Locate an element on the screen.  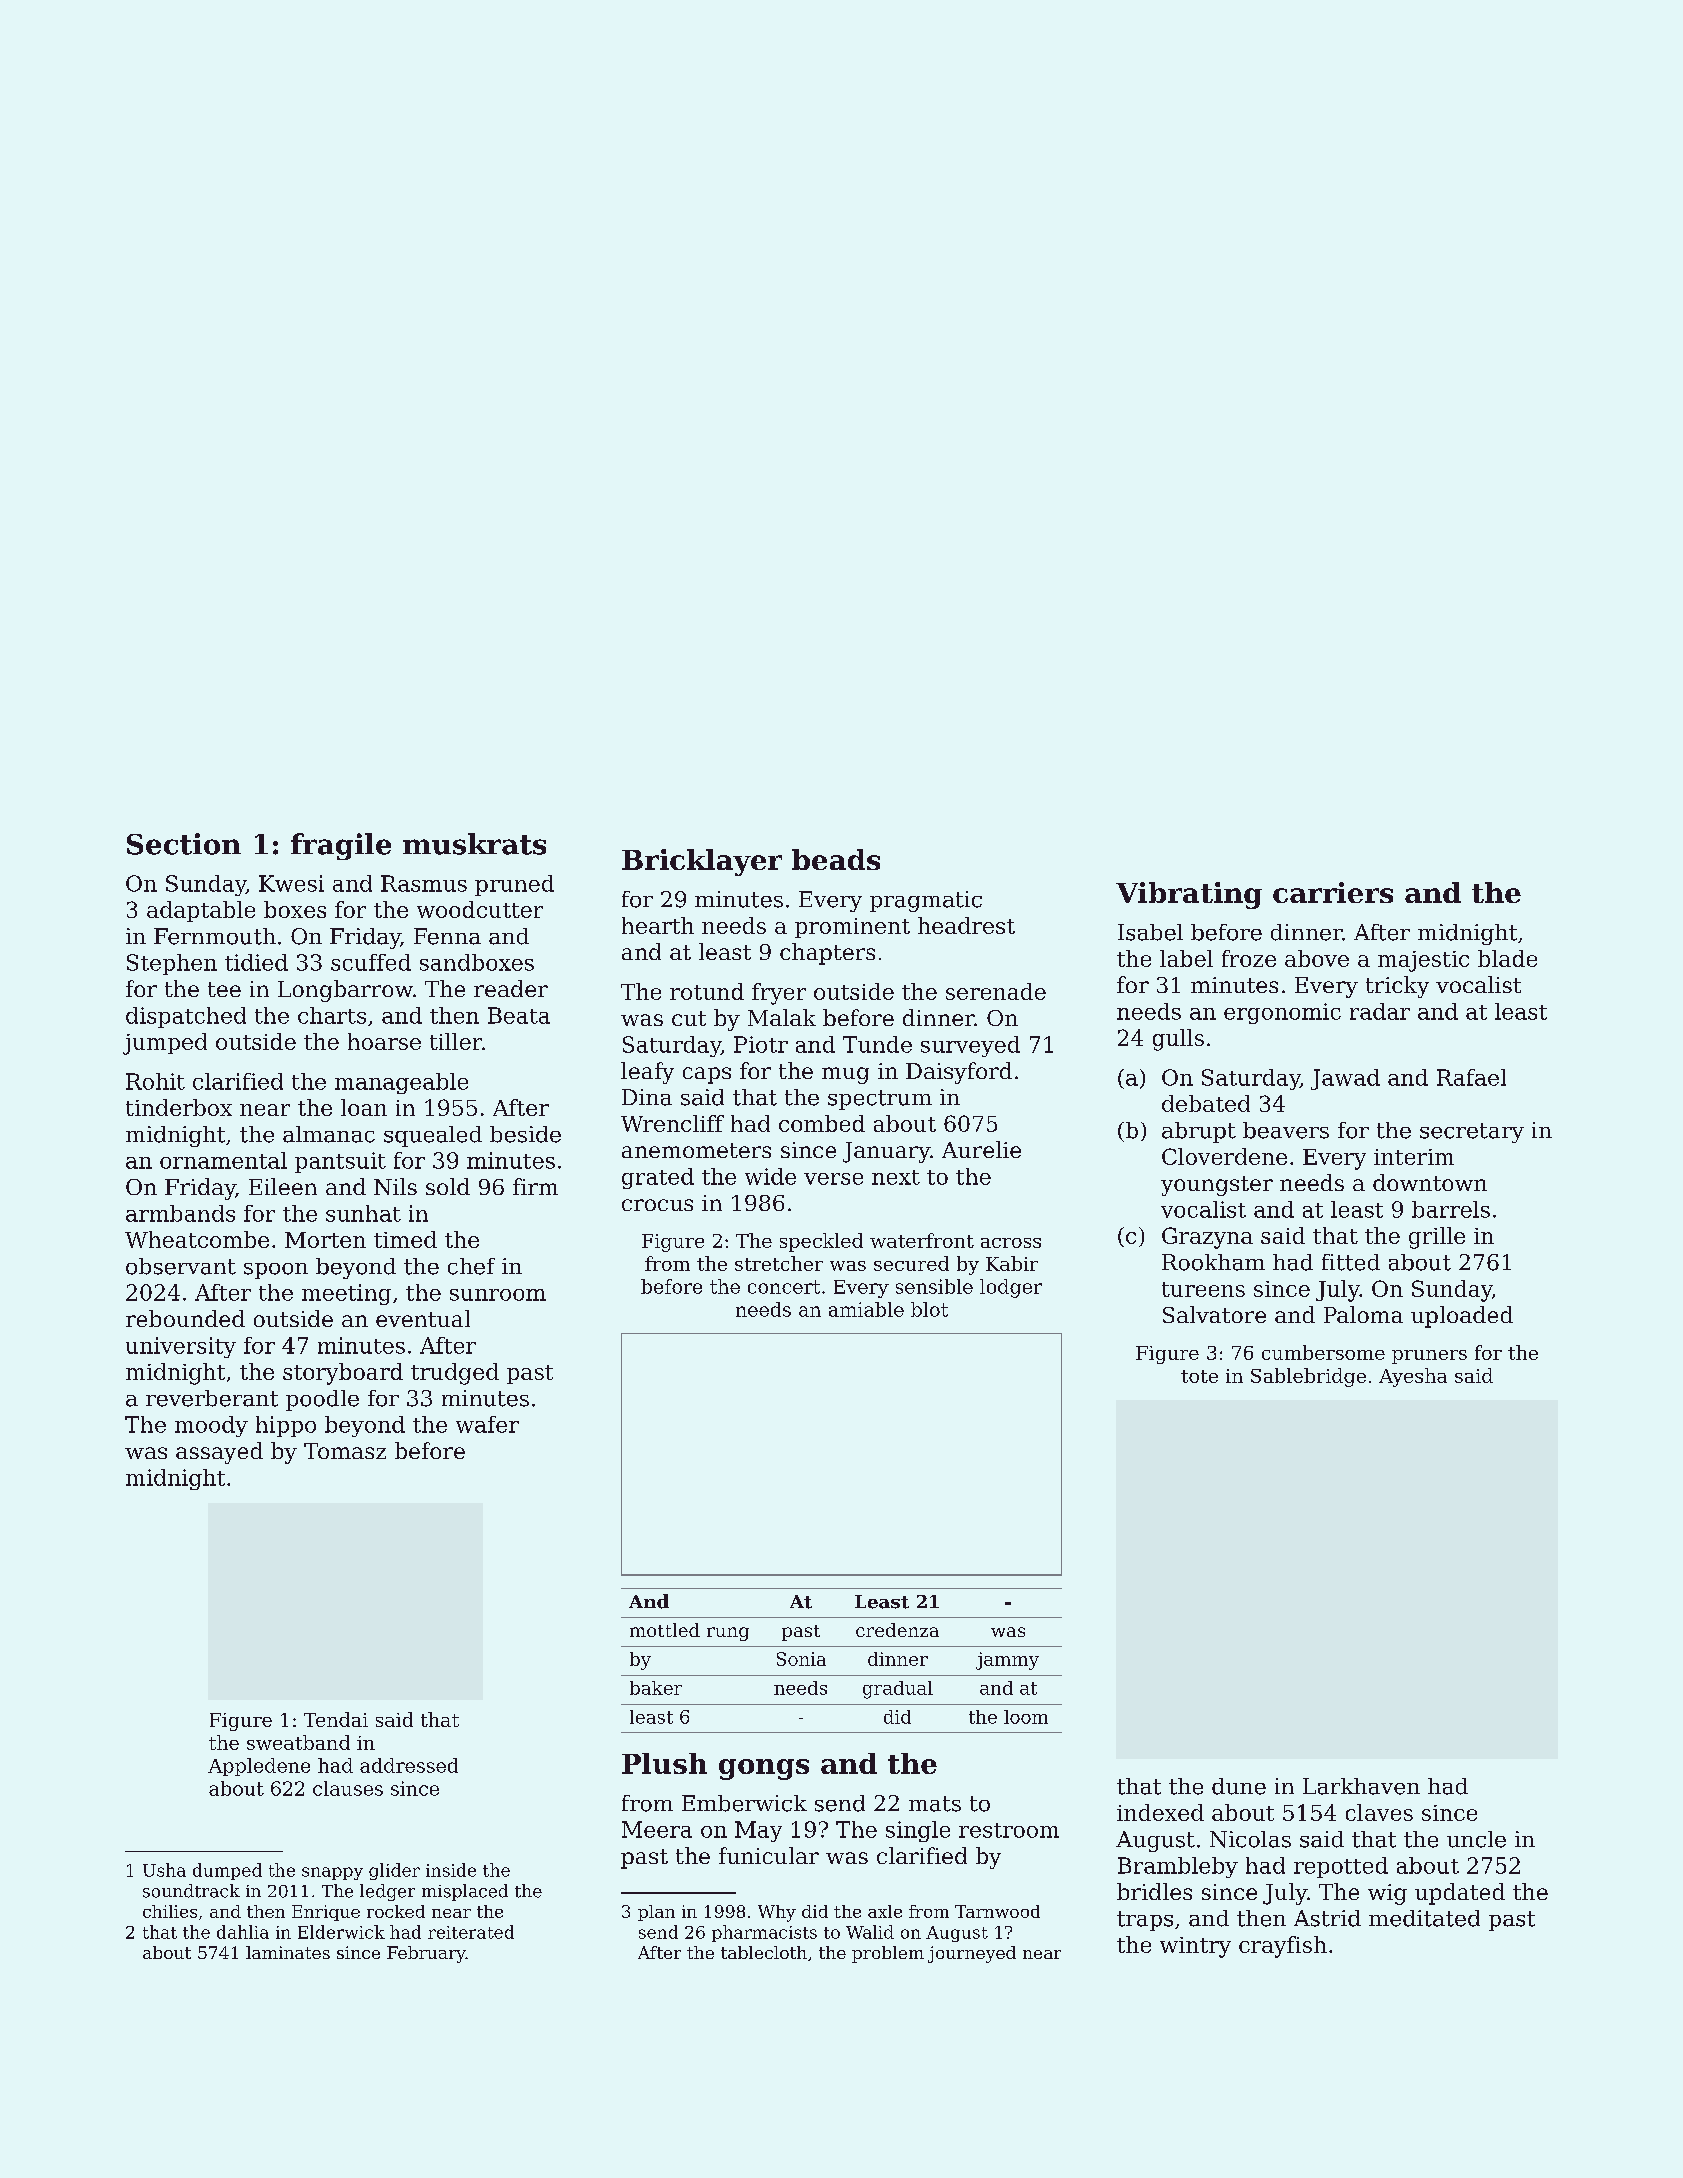
laminates is located at coordinates (288, 1952).
